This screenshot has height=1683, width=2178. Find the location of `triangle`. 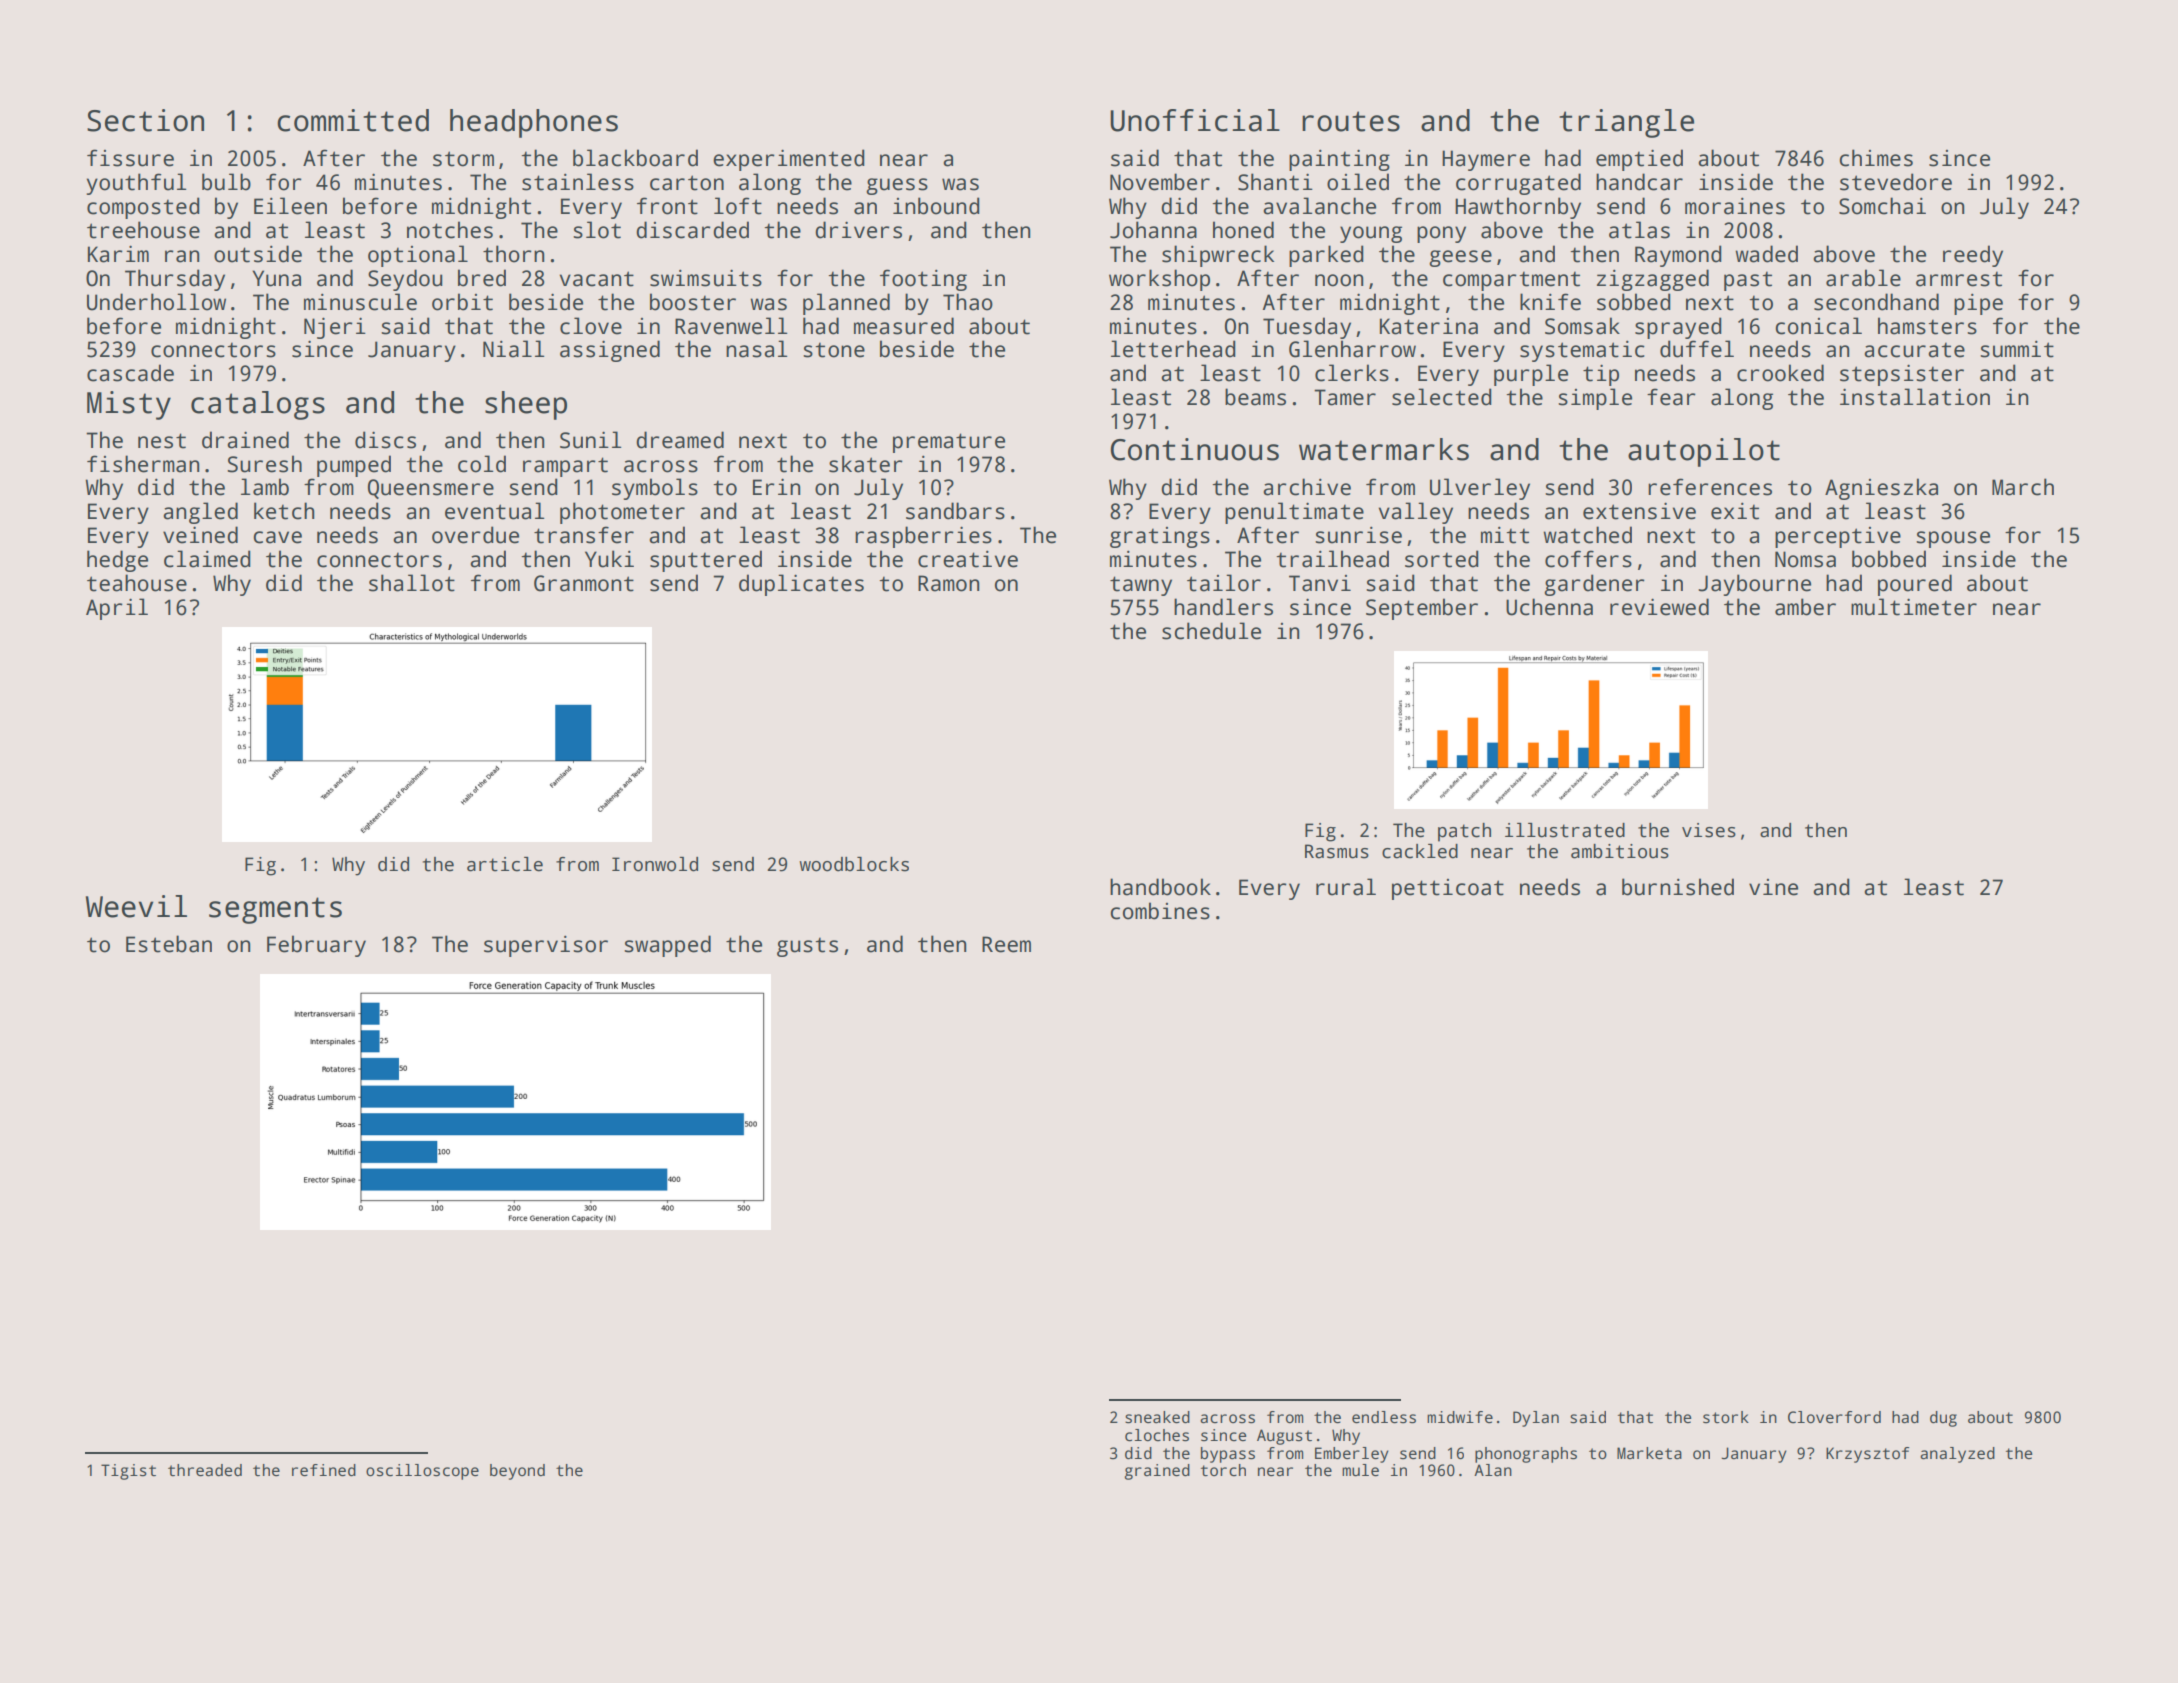

triangle is located at coordinates (1626, 123).
